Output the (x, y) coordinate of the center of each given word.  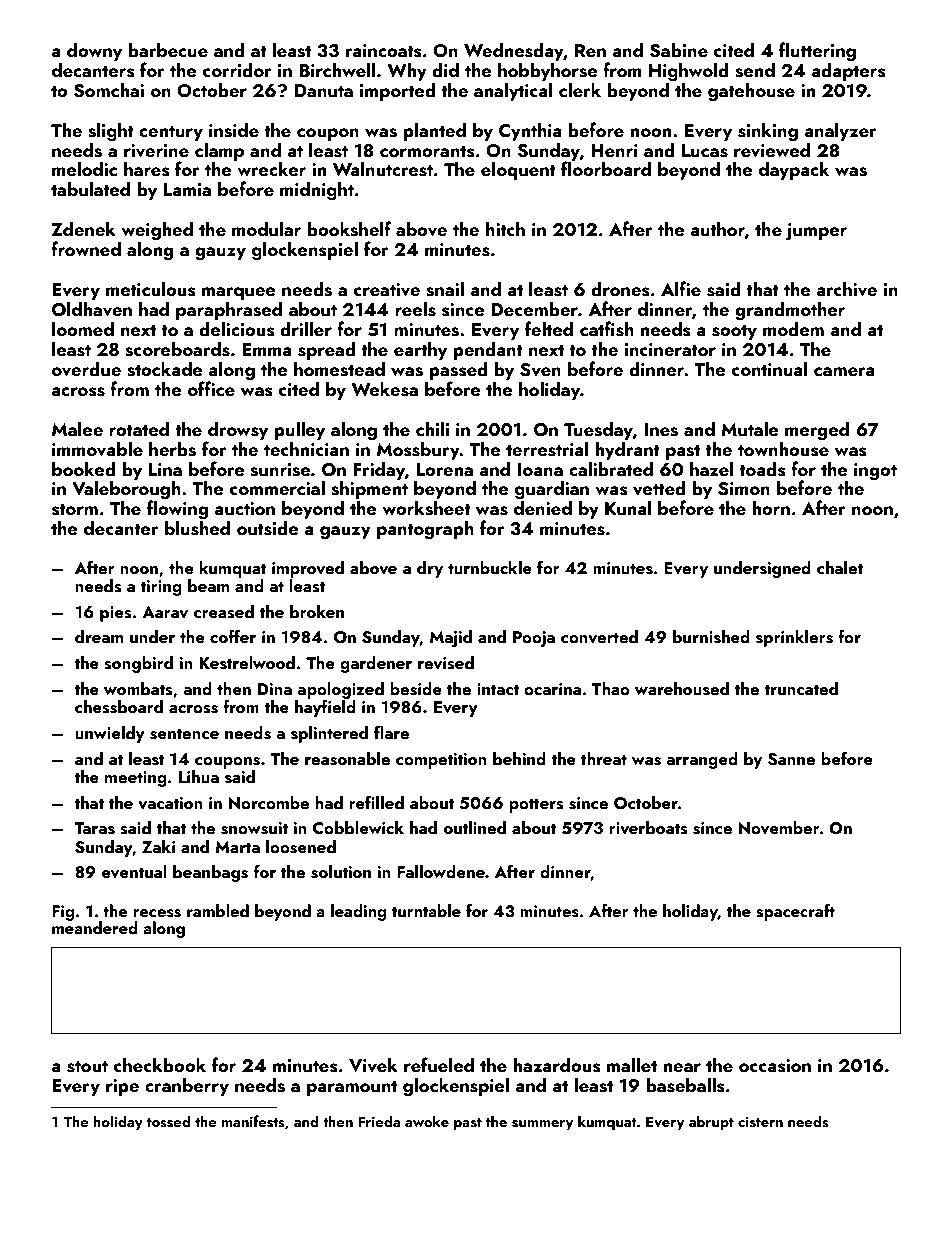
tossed (169, 1121)
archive (846, 289)
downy (94, 51)
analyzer (840, 131)
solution (341, 872)
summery (542, 1125)
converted (599, 637)
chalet (840, 567)
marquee (239, 293)
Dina (275, 689)
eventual (134, 872)
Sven (540, 370)
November (779, 828)
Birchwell (337, 69)
